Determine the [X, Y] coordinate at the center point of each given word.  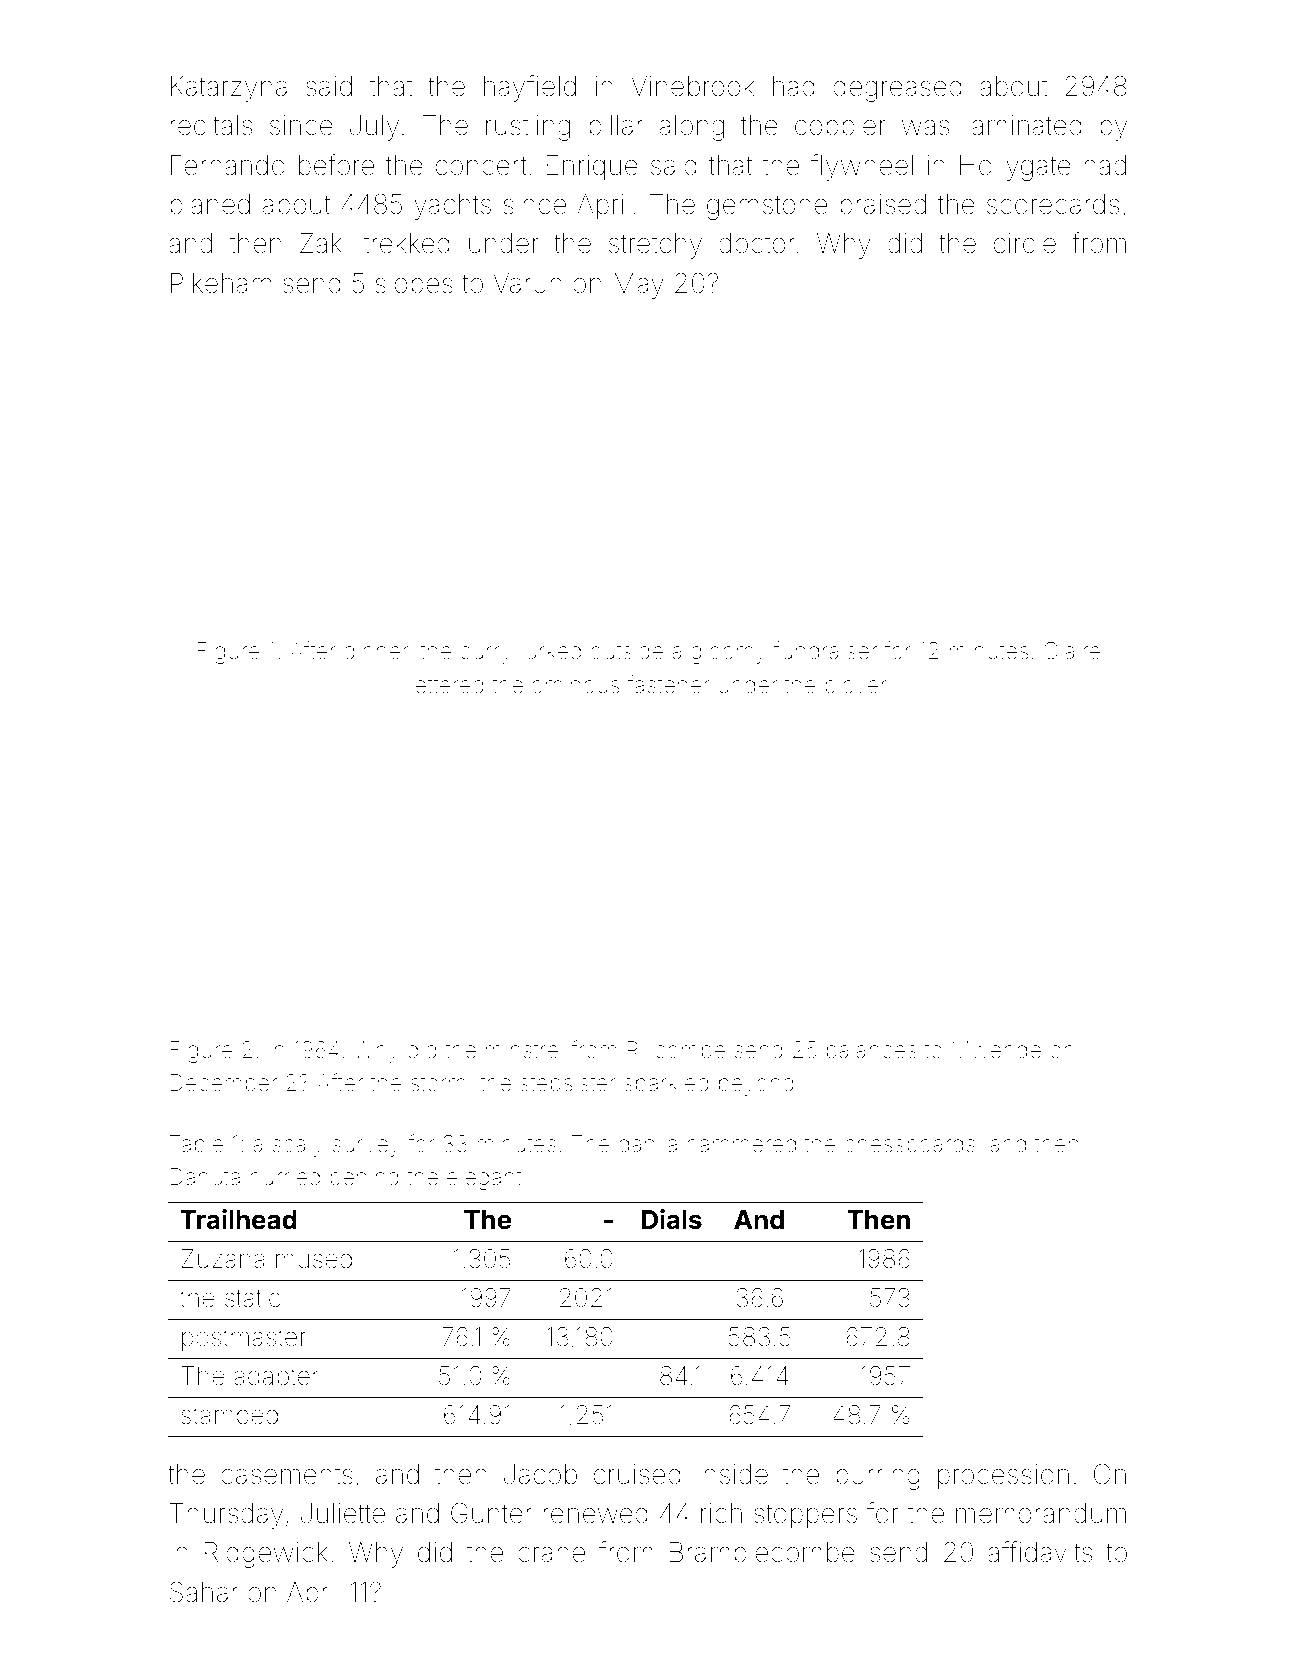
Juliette [343, 1513]
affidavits [1040, 1552]
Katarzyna [229, 89]
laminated [1024, 125]
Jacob [540, 1474]
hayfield [530, 88]
